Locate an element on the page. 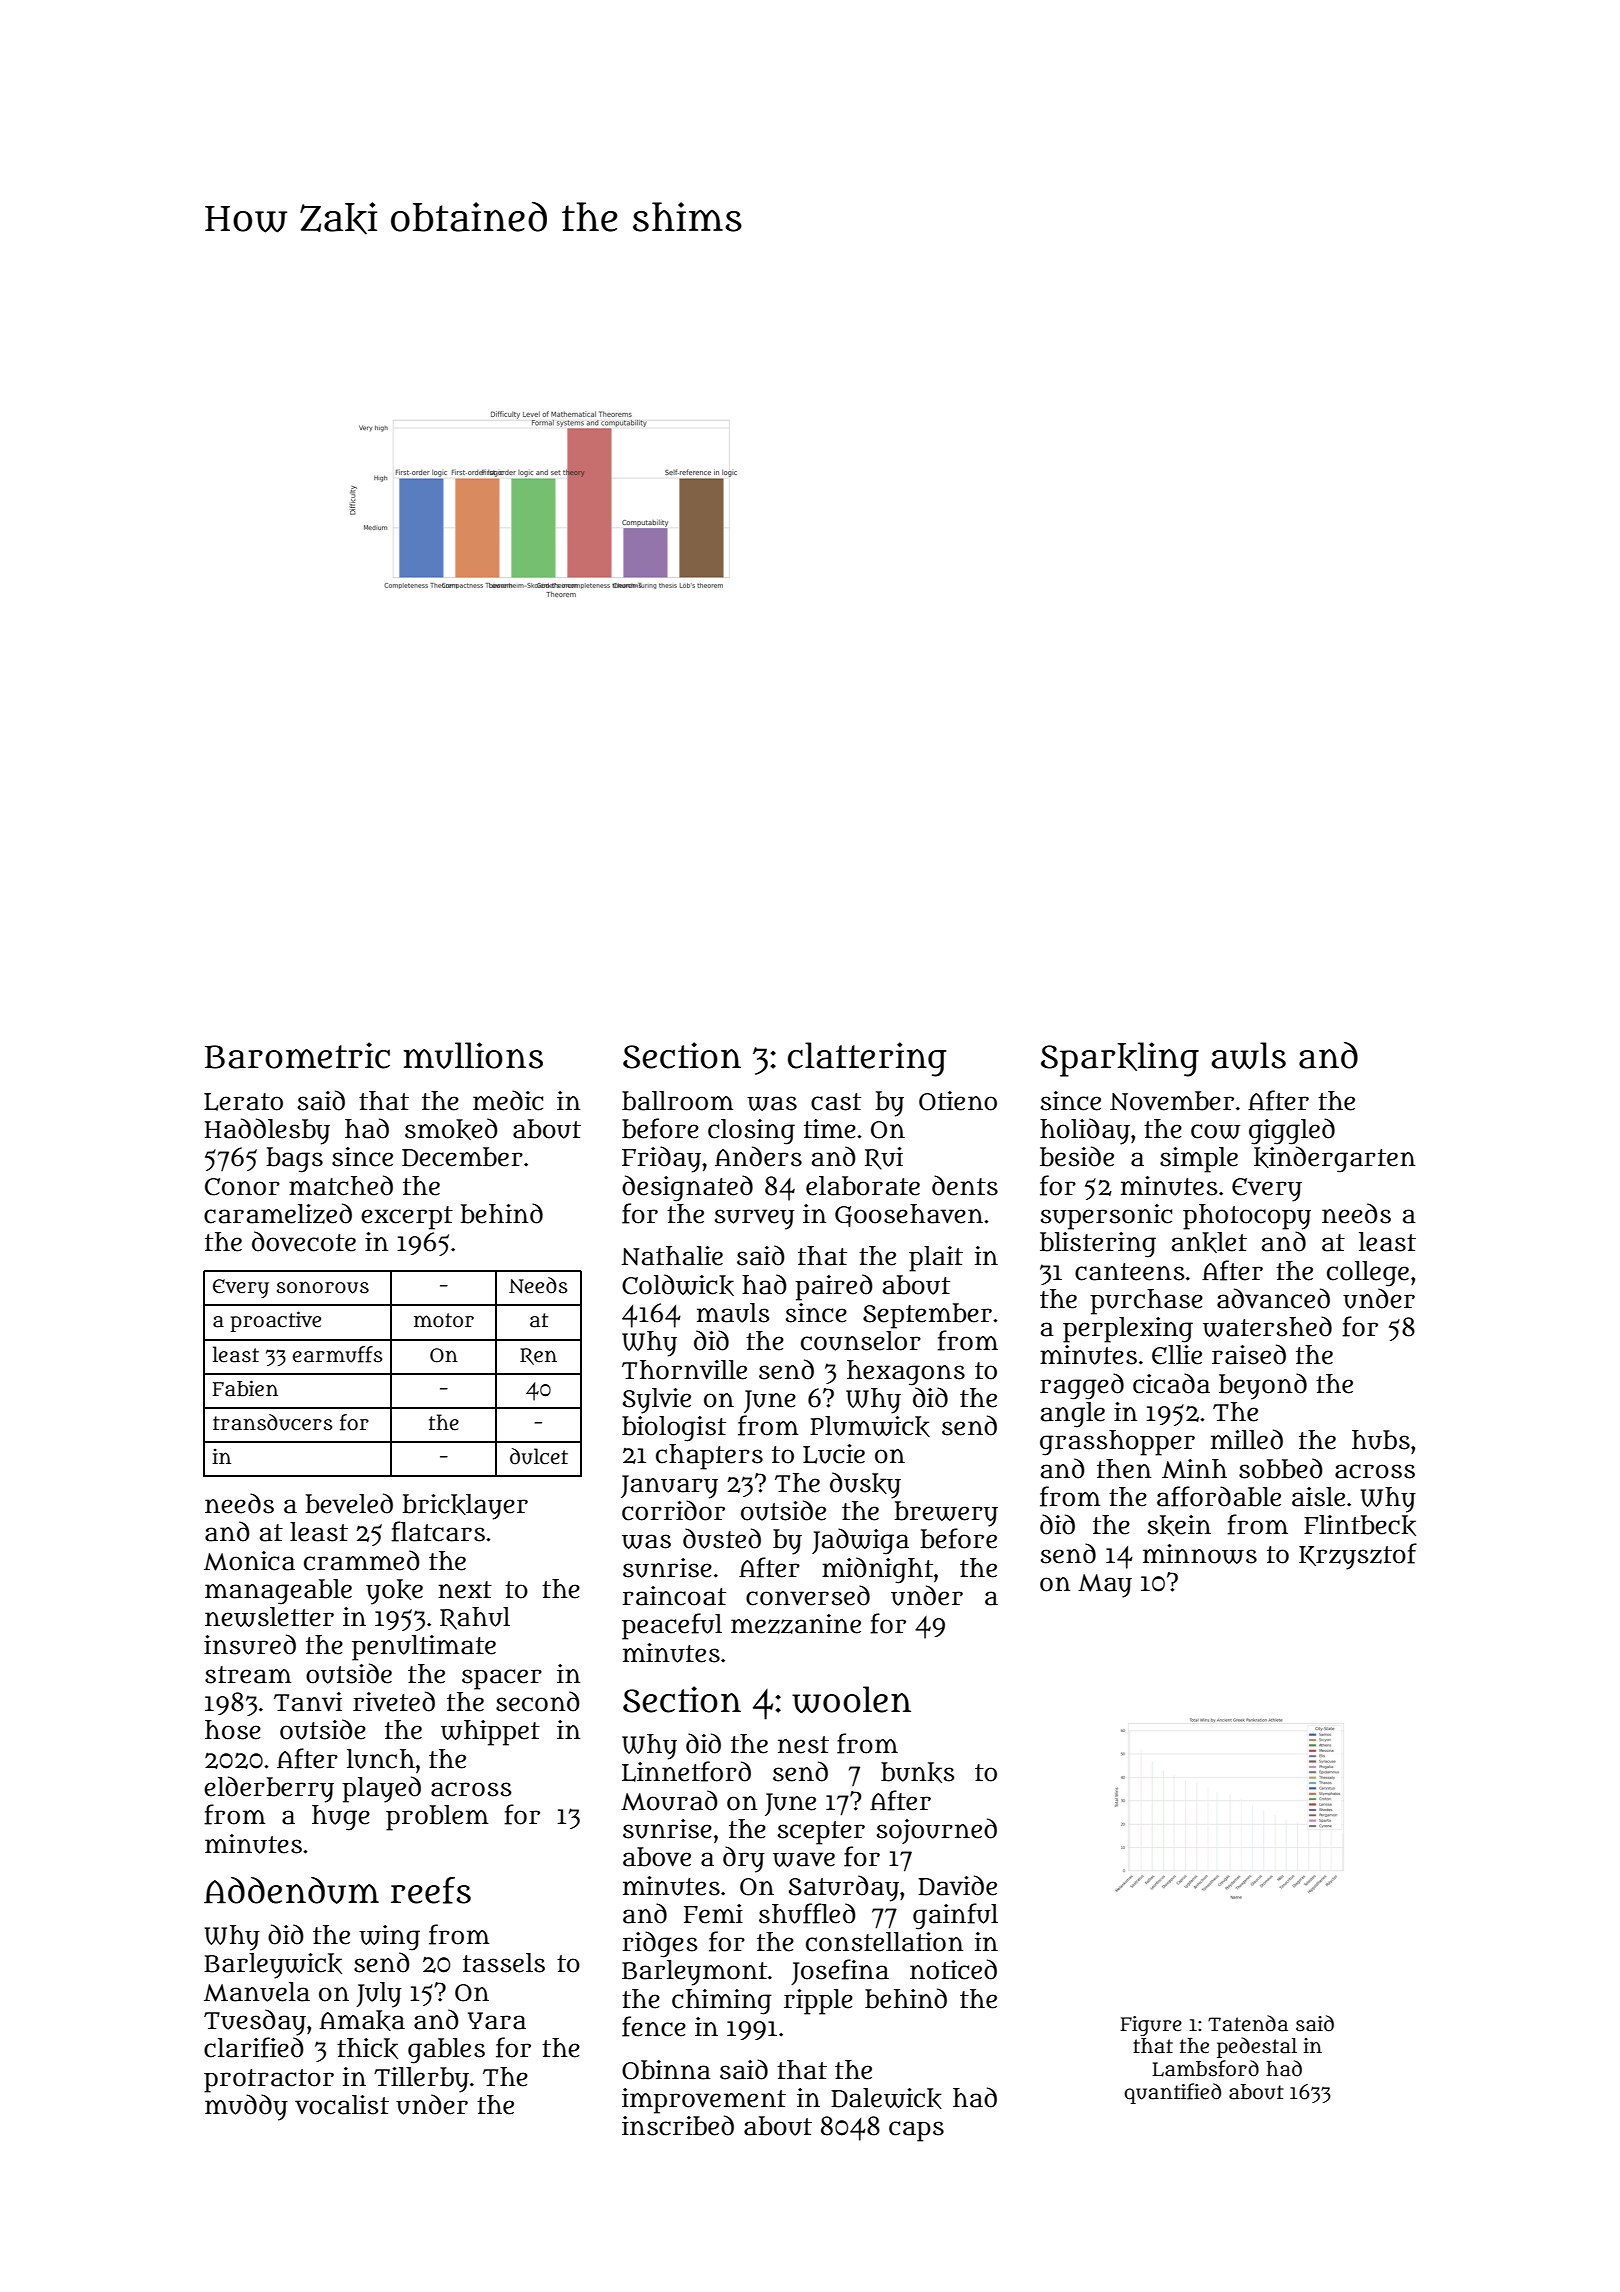 This document has width=1620, height=2292. bricklayer is located at coordinates (465, 1507).
